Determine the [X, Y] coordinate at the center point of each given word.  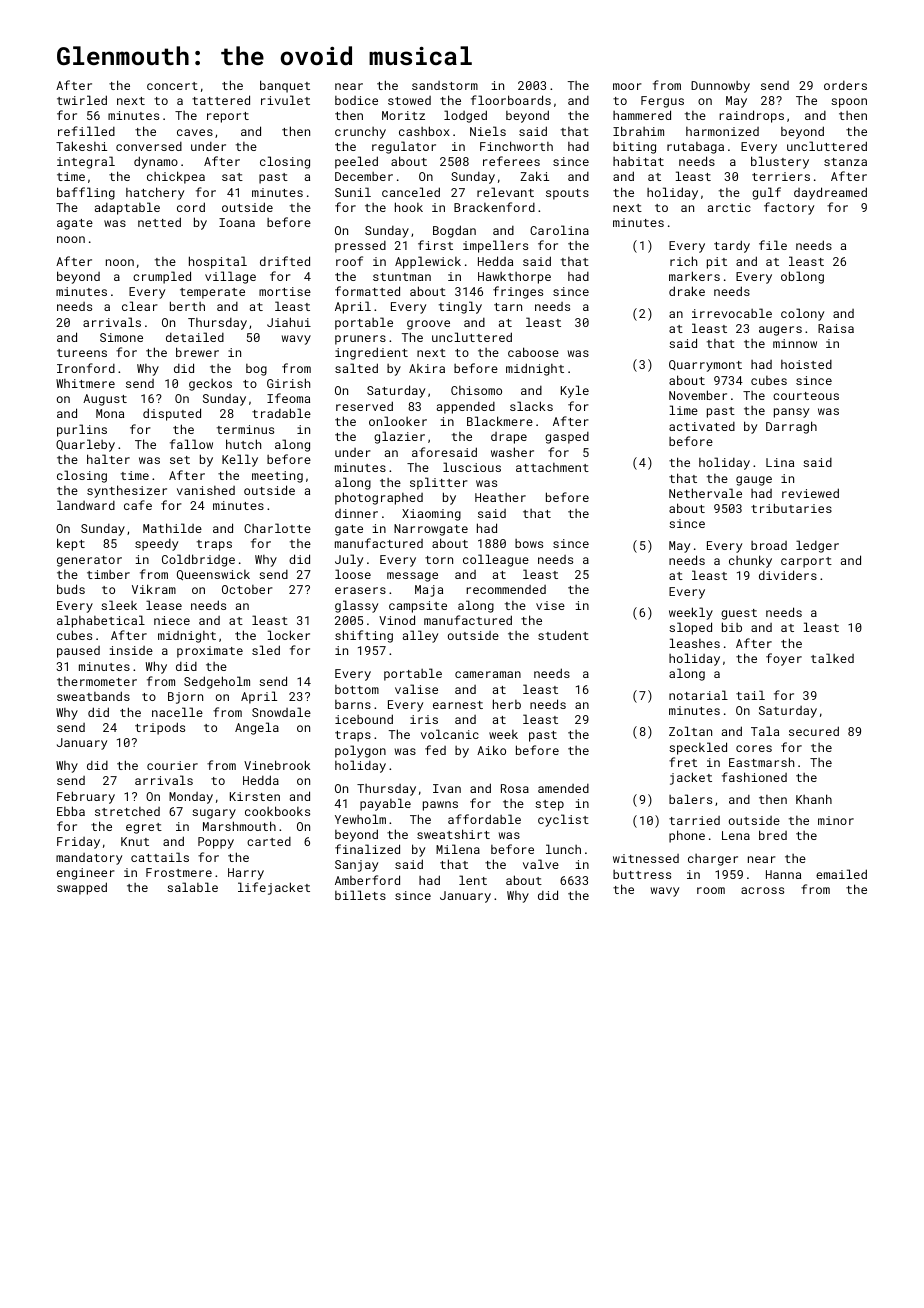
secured [814, 731]
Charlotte [277, 528]
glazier [399, 437]
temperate [212, 293]
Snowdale [281, 712]
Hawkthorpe [514, 278]
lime [683, 410]
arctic [729, 207]
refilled [86, 131]
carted [269, 841]
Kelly [240, 460]
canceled [411, 192]
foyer [784, 659]
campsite [418, 607]
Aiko [491, 750]
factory [789, 208]
